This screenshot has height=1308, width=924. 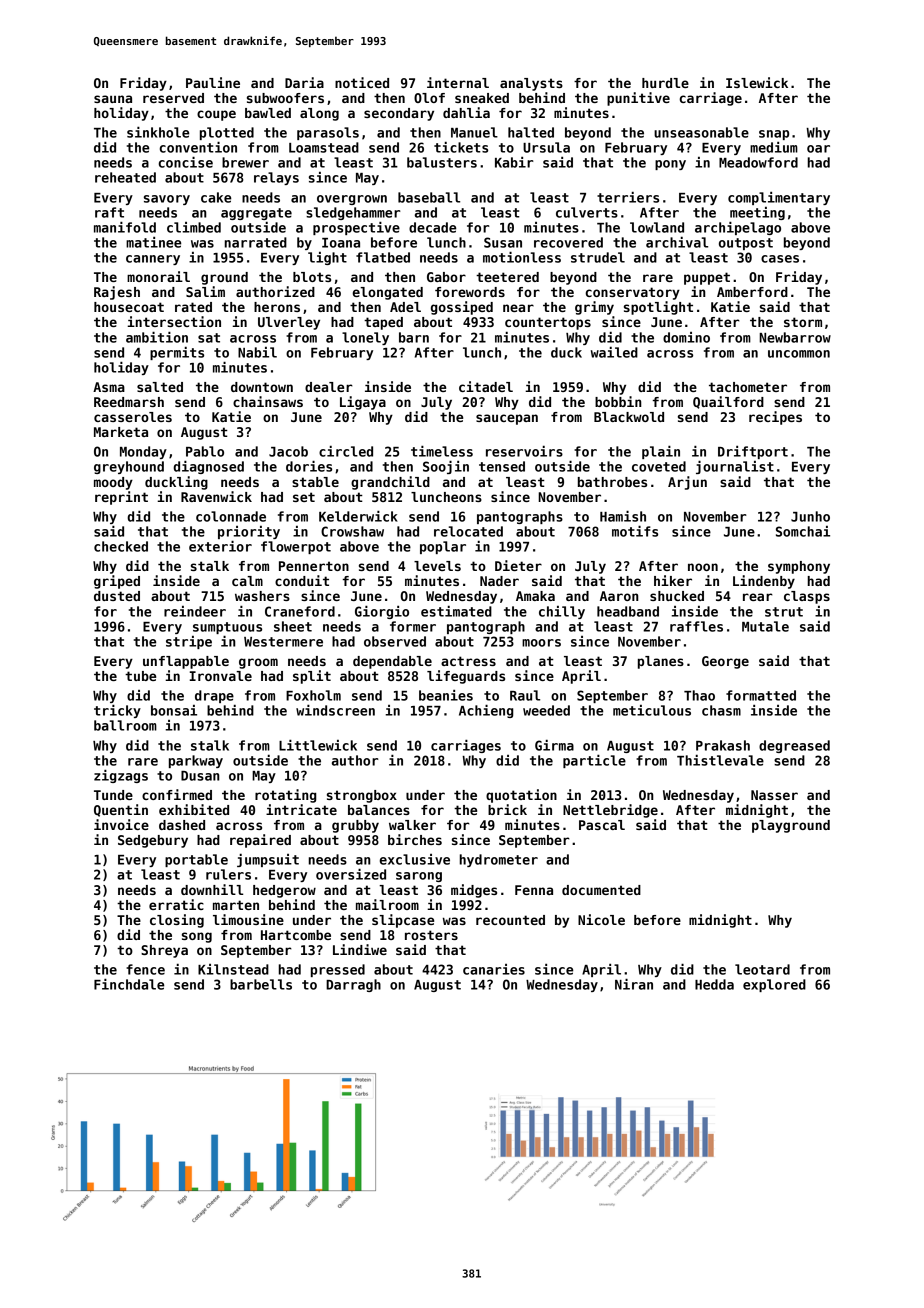 I want to click on sneaked, so click(x=482, y=98).
